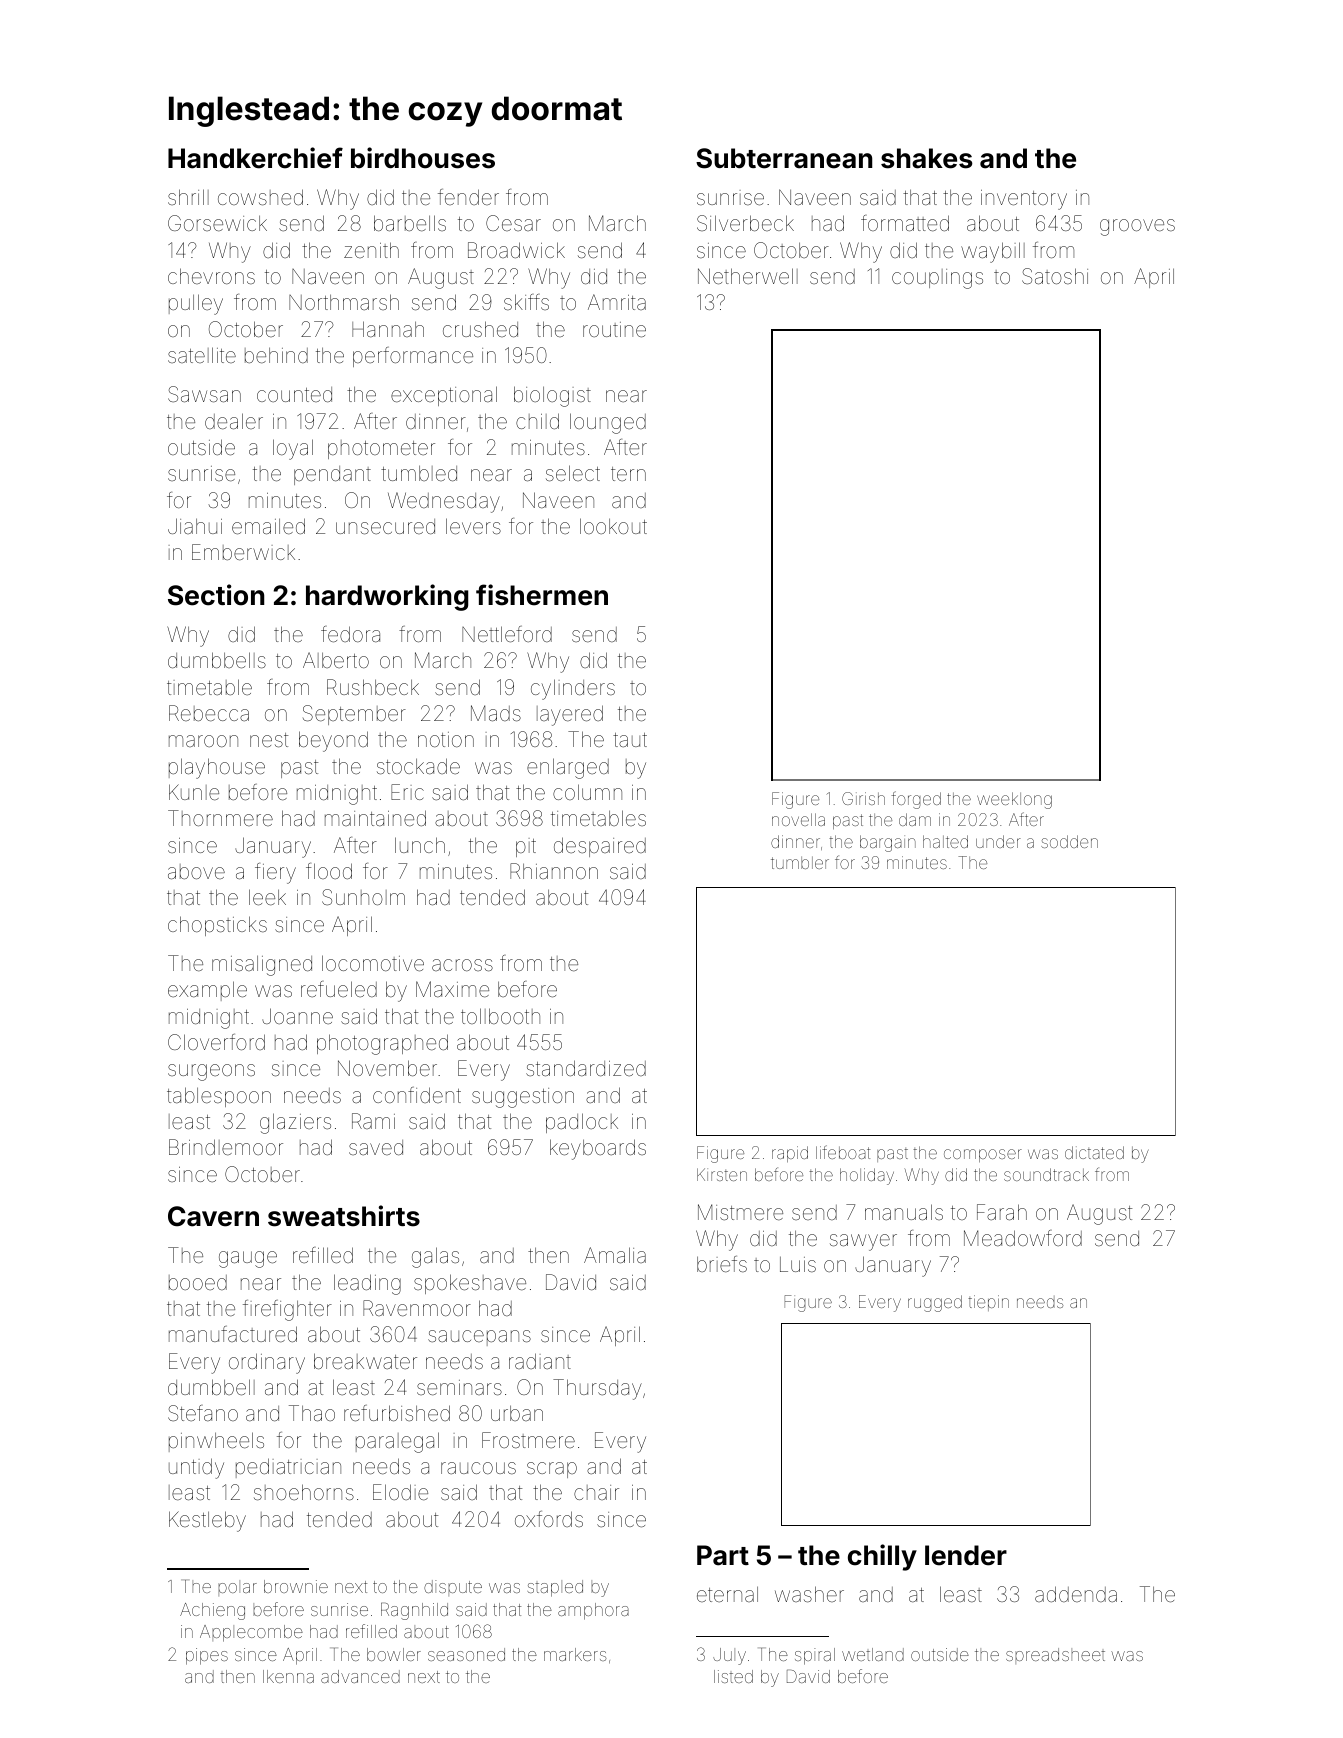 This page has height=1738, width=1343. I want to click on shakes, so click(927, 158).
